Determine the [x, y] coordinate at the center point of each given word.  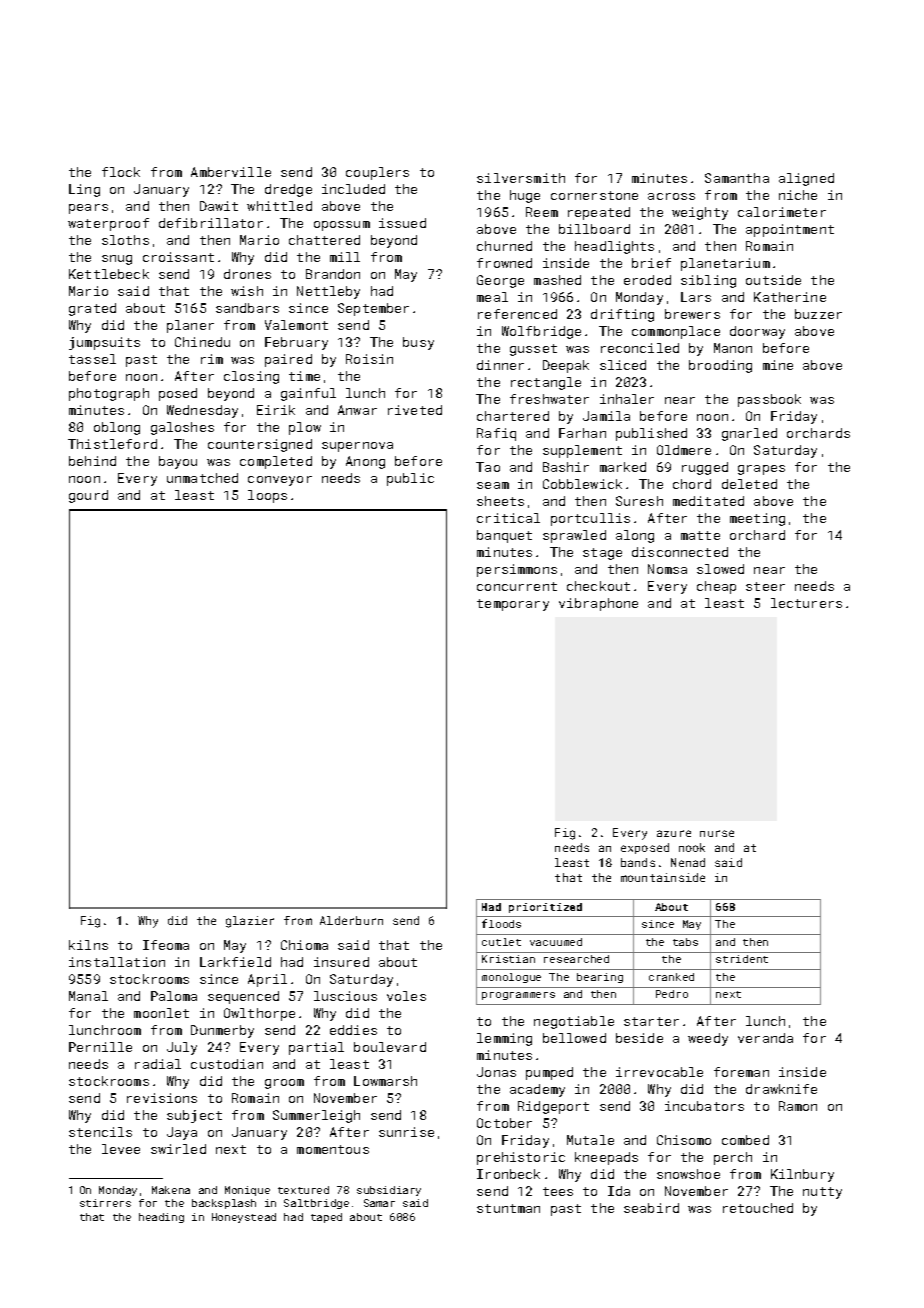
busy [418, 343]
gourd [88, 496]
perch [733, 1158]
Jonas [496, 1072]
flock [121, 172]
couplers [377, 173]
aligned [806, 179]
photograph [109, 394]
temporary [513, 605]
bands [638, 862]
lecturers [806, 603]
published [651, 434]
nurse [717, 833]
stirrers [105, 1203]
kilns [88, 945]
